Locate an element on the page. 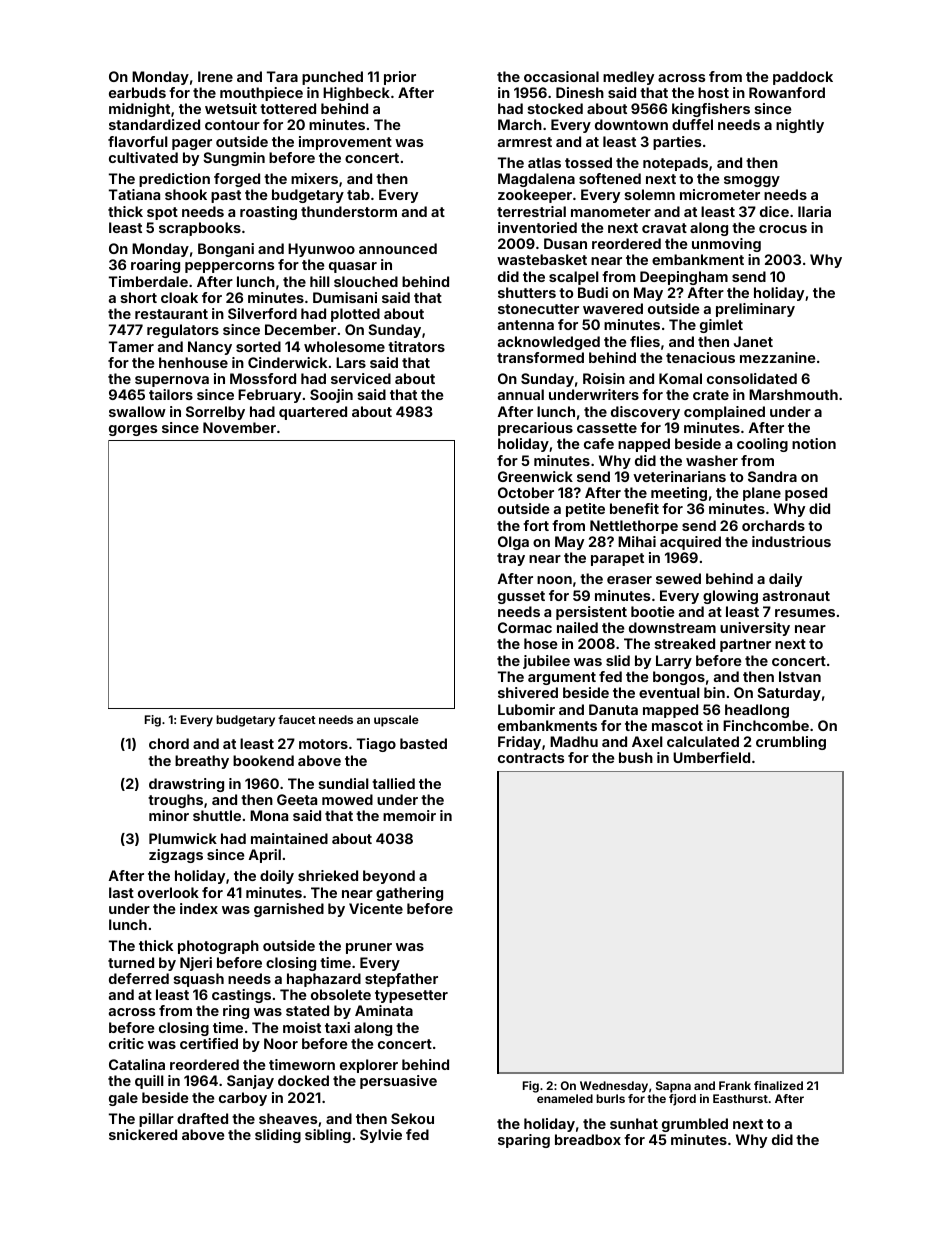  Catalina is located at coordinates (137, 1064).
